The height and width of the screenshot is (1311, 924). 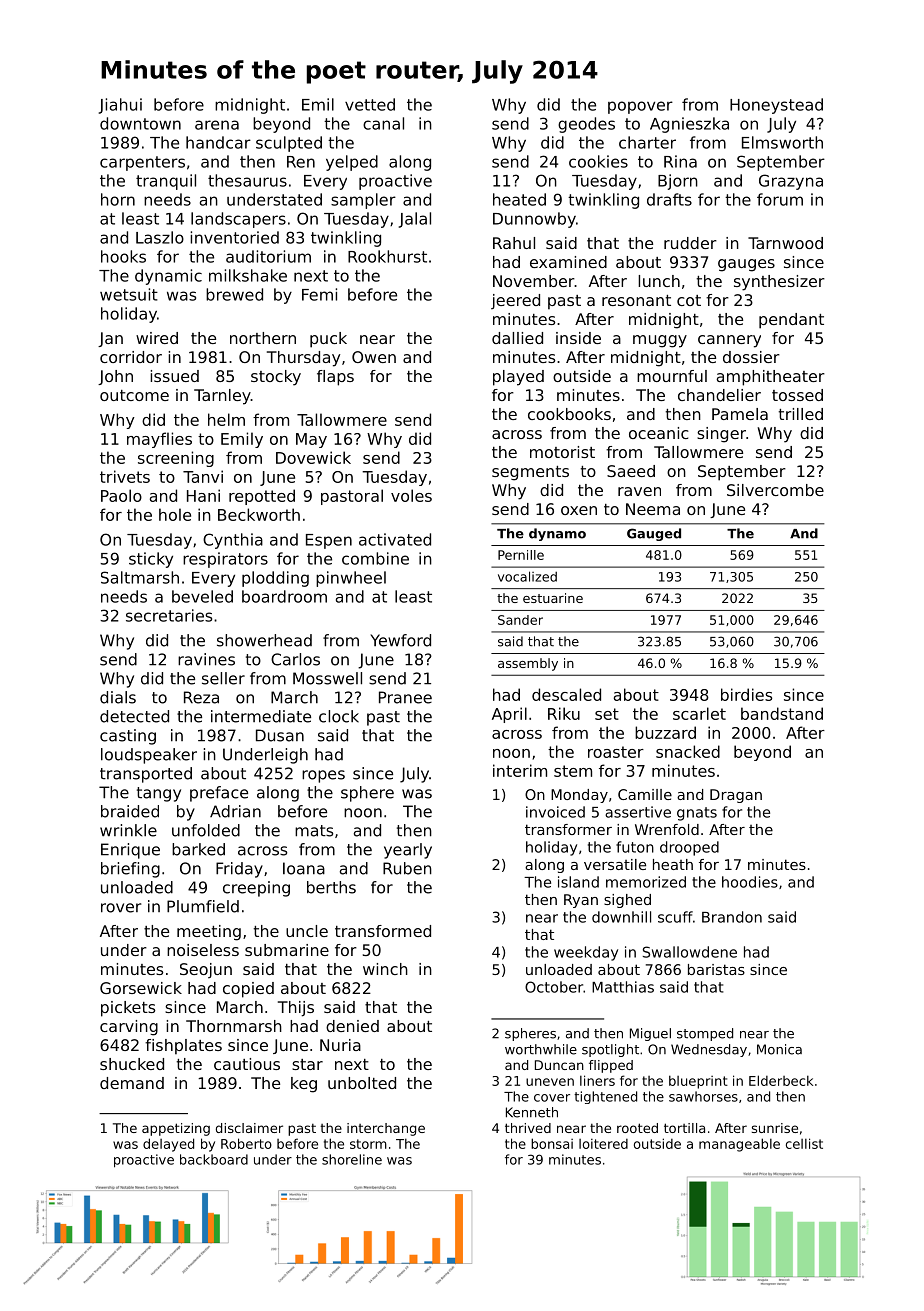 What do you see at coordinates (120, 106) in the screenshot?
I see `Jiahui` at bounding box center [120, 106].
